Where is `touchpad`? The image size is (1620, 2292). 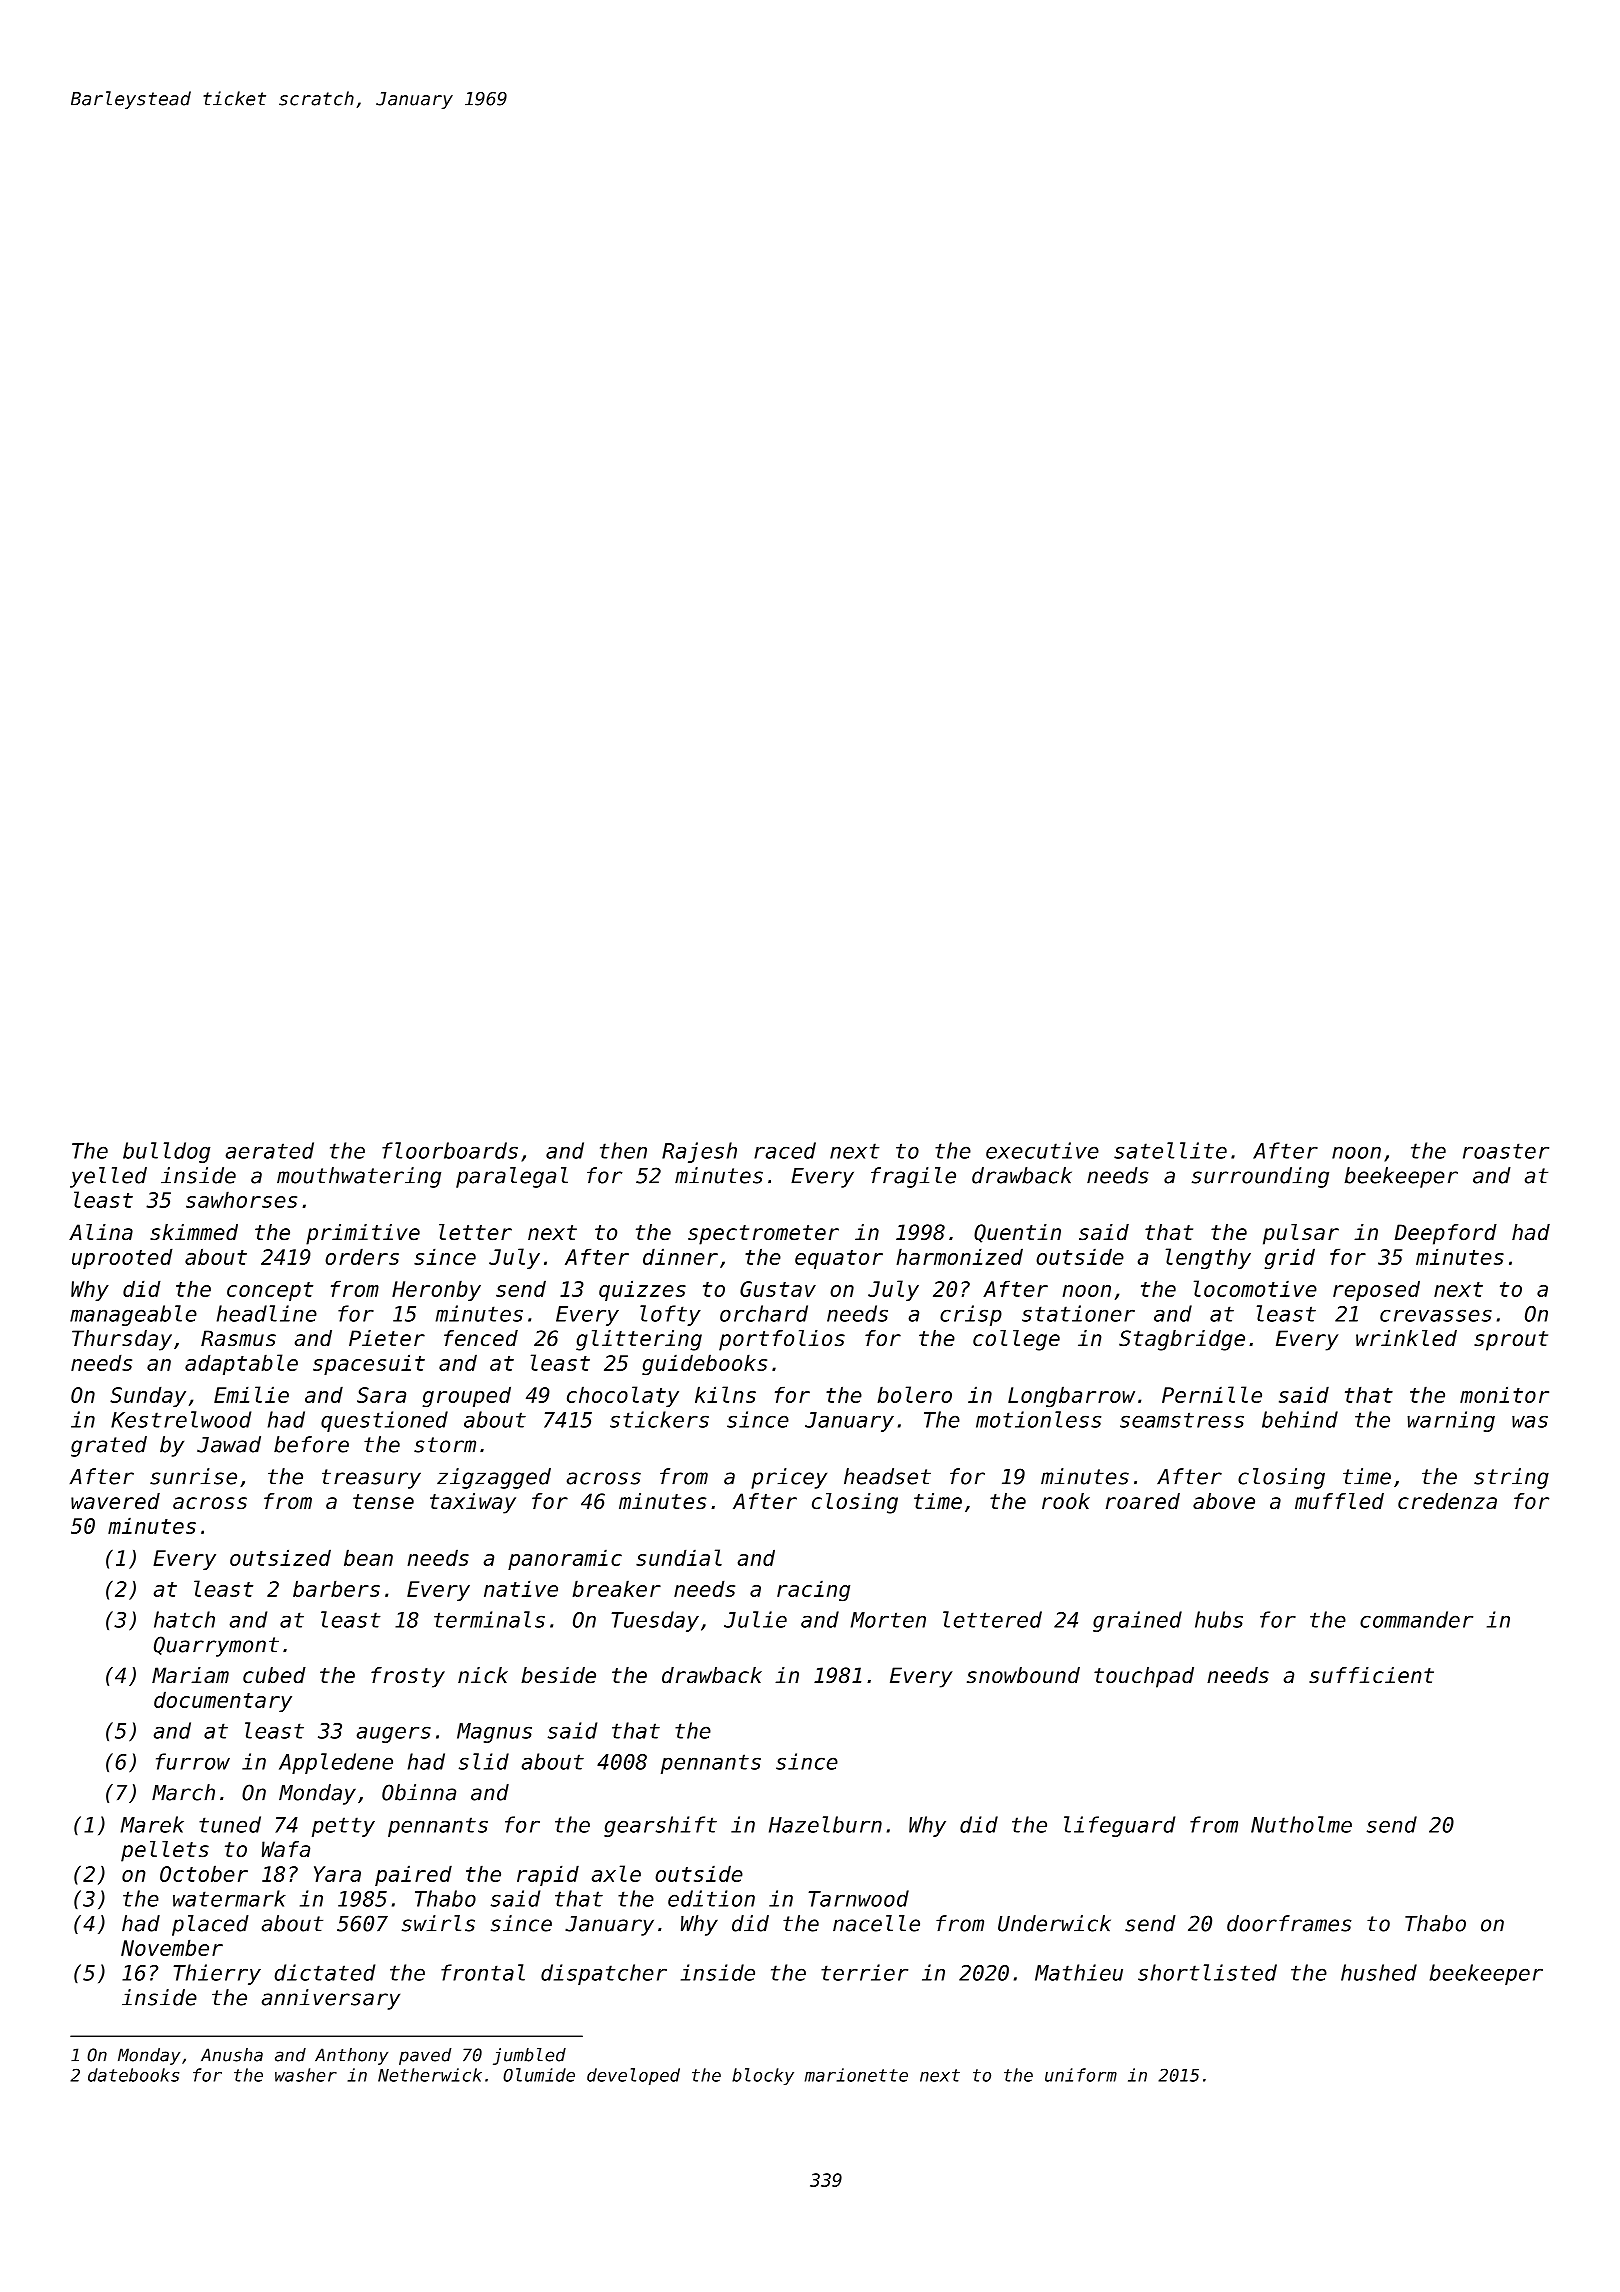 touchpad is located at coordinates (1144, 1677).
